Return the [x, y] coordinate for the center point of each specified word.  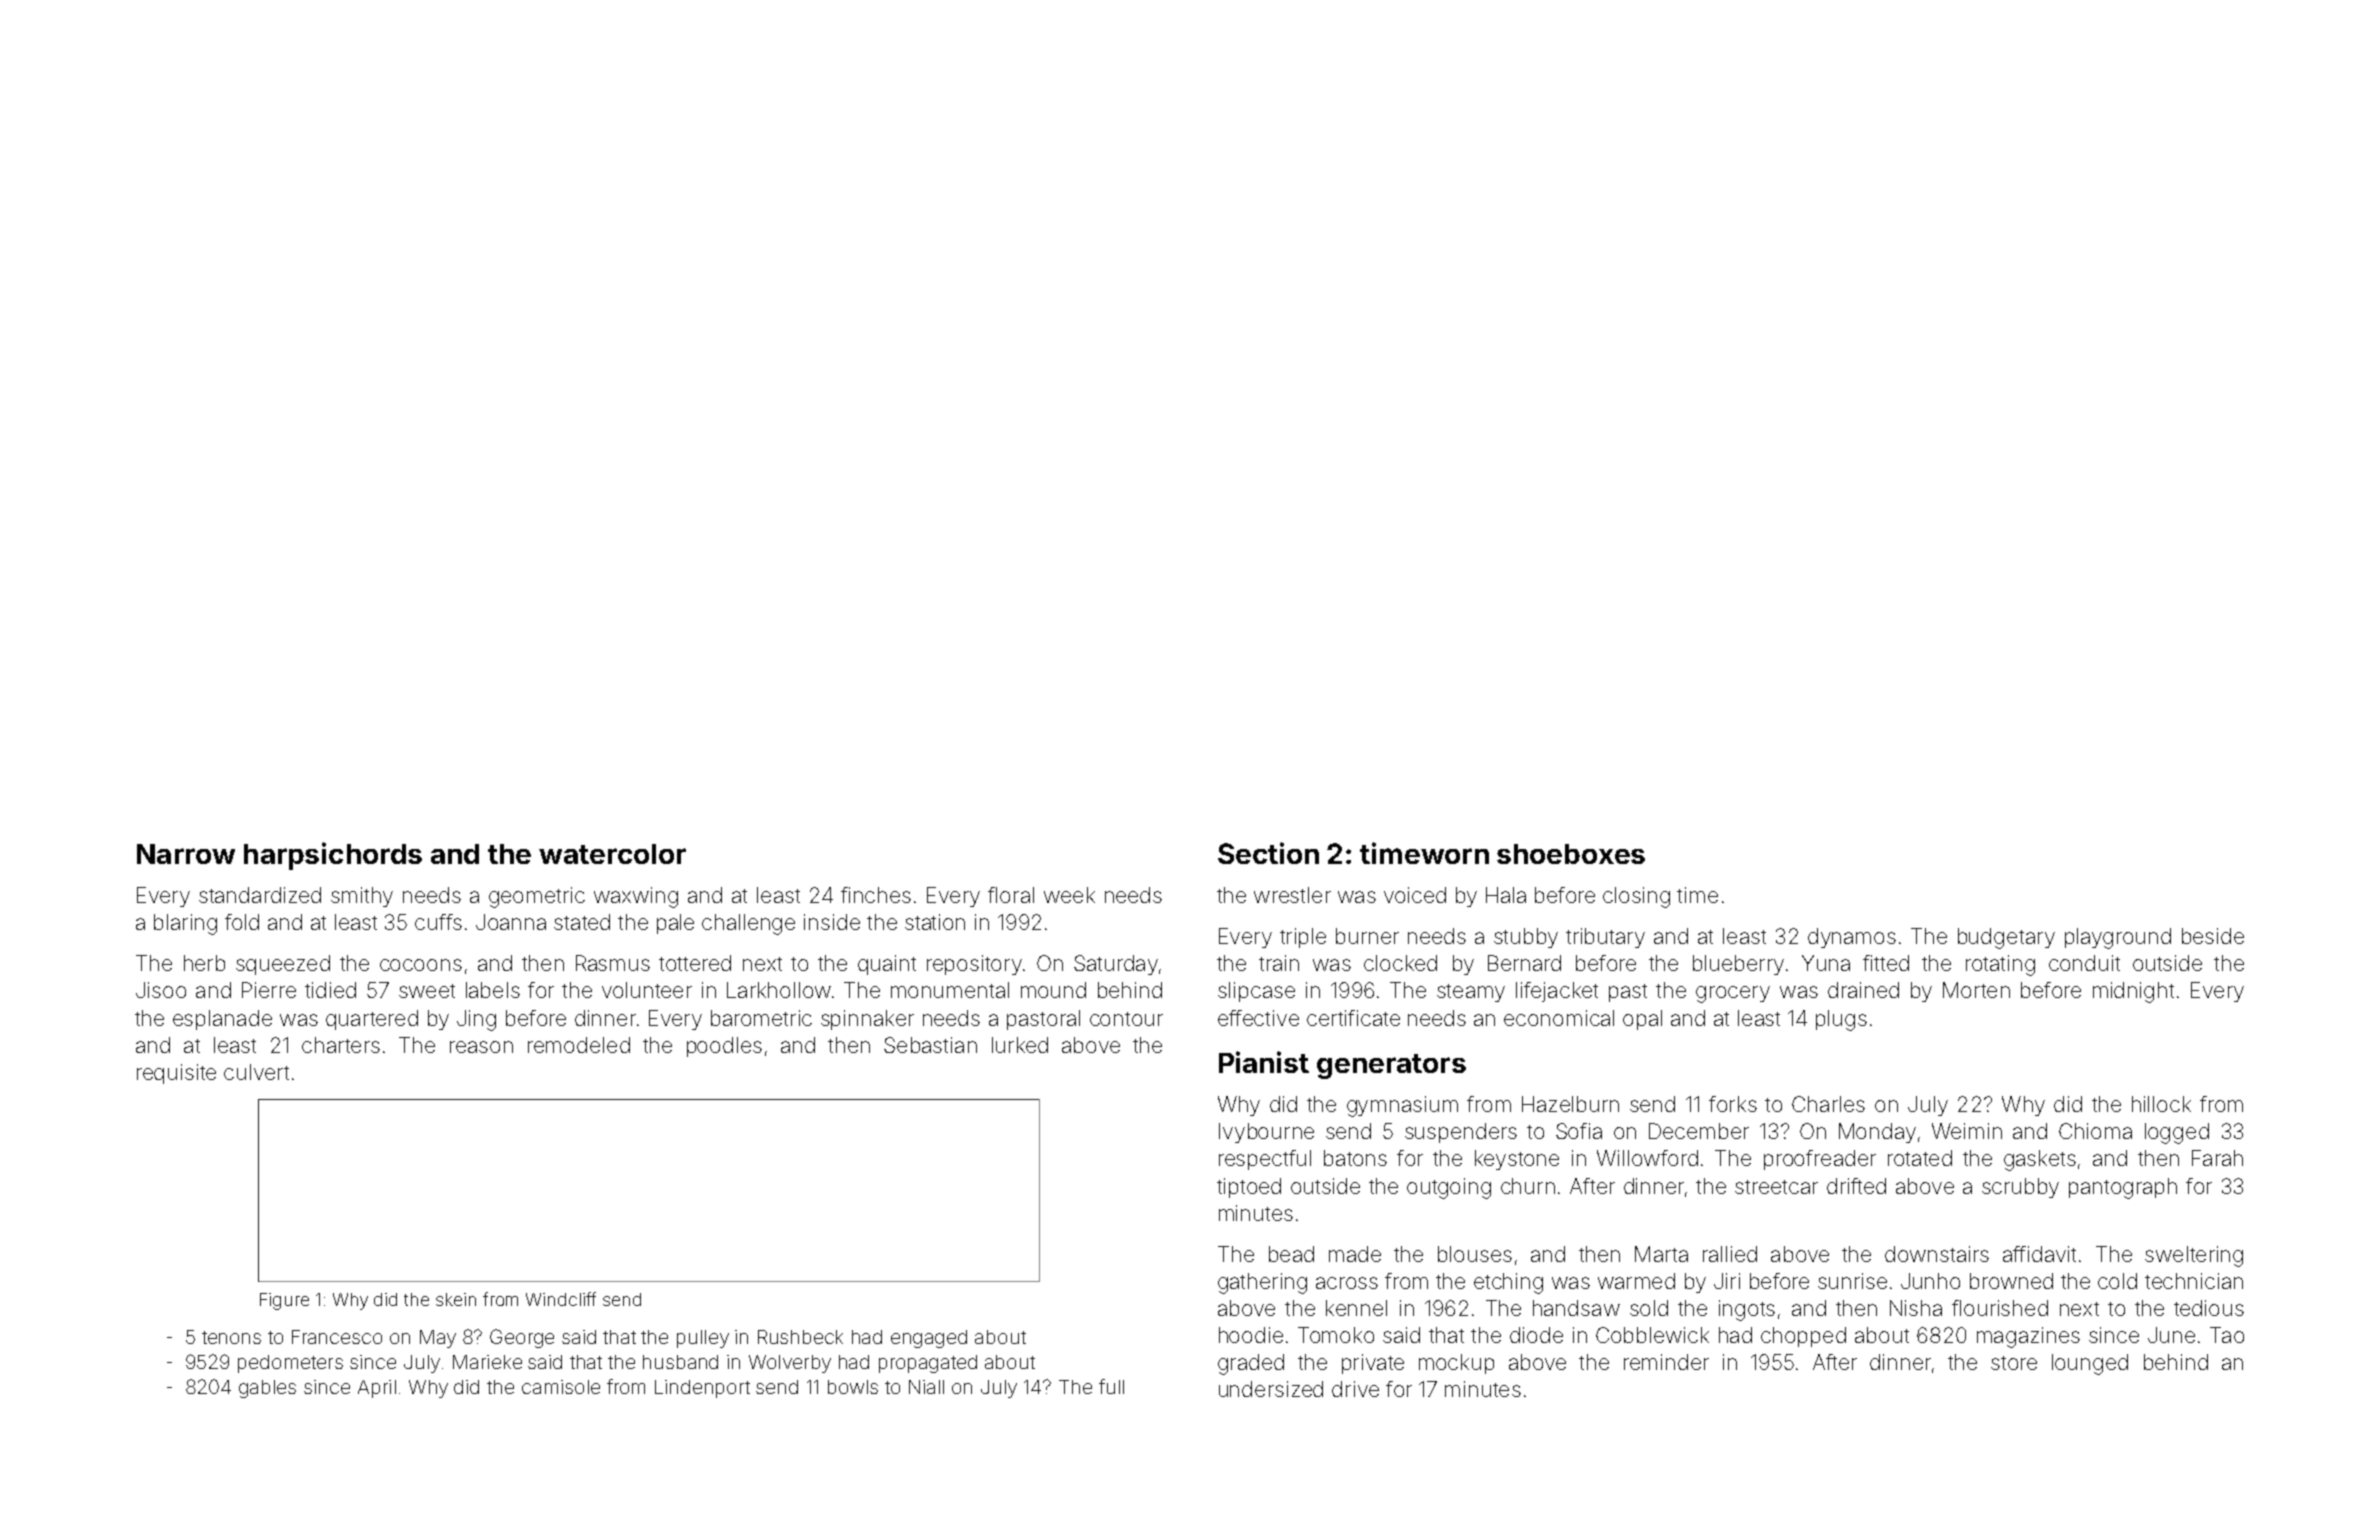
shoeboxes [1571, 854]
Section [1268, 853]
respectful [1265, 1160]
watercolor [612, 854]
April [377, 1389]
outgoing [1449, 1188]
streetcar [1776, 1187]
